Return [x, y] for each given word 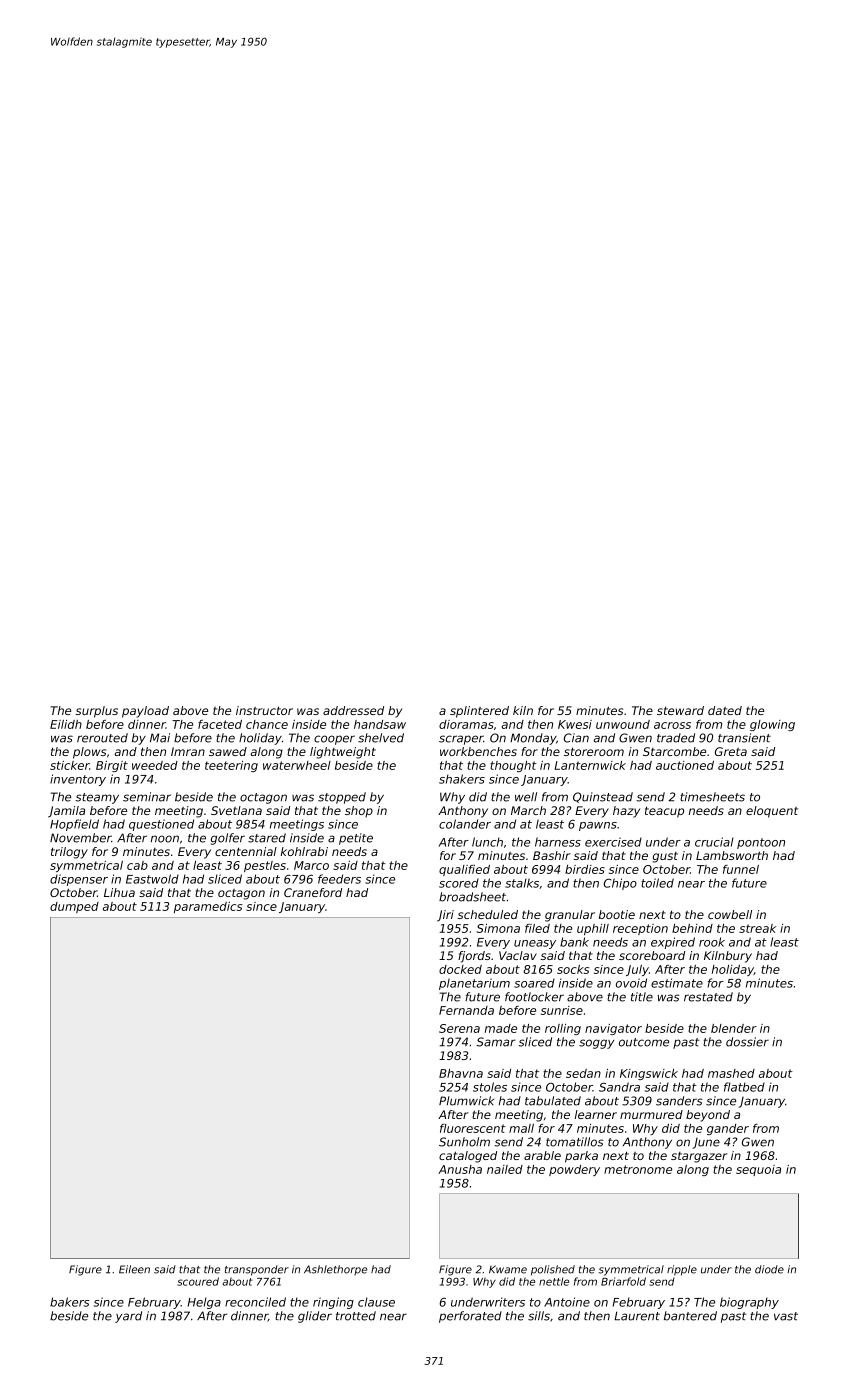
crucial [714, 842]
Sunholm [464, 1142]
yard [128, 1317]
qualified [464, 870]
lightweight [343, 753]
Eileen [134, 1269]
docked [460, 969]
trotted [356, 1316]
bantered [690, 1316]
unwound [623, 724]
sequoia [758, 1170]
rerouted [102, 738]
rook [712, 942]
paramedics [208, 907]
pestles [265, 866]
